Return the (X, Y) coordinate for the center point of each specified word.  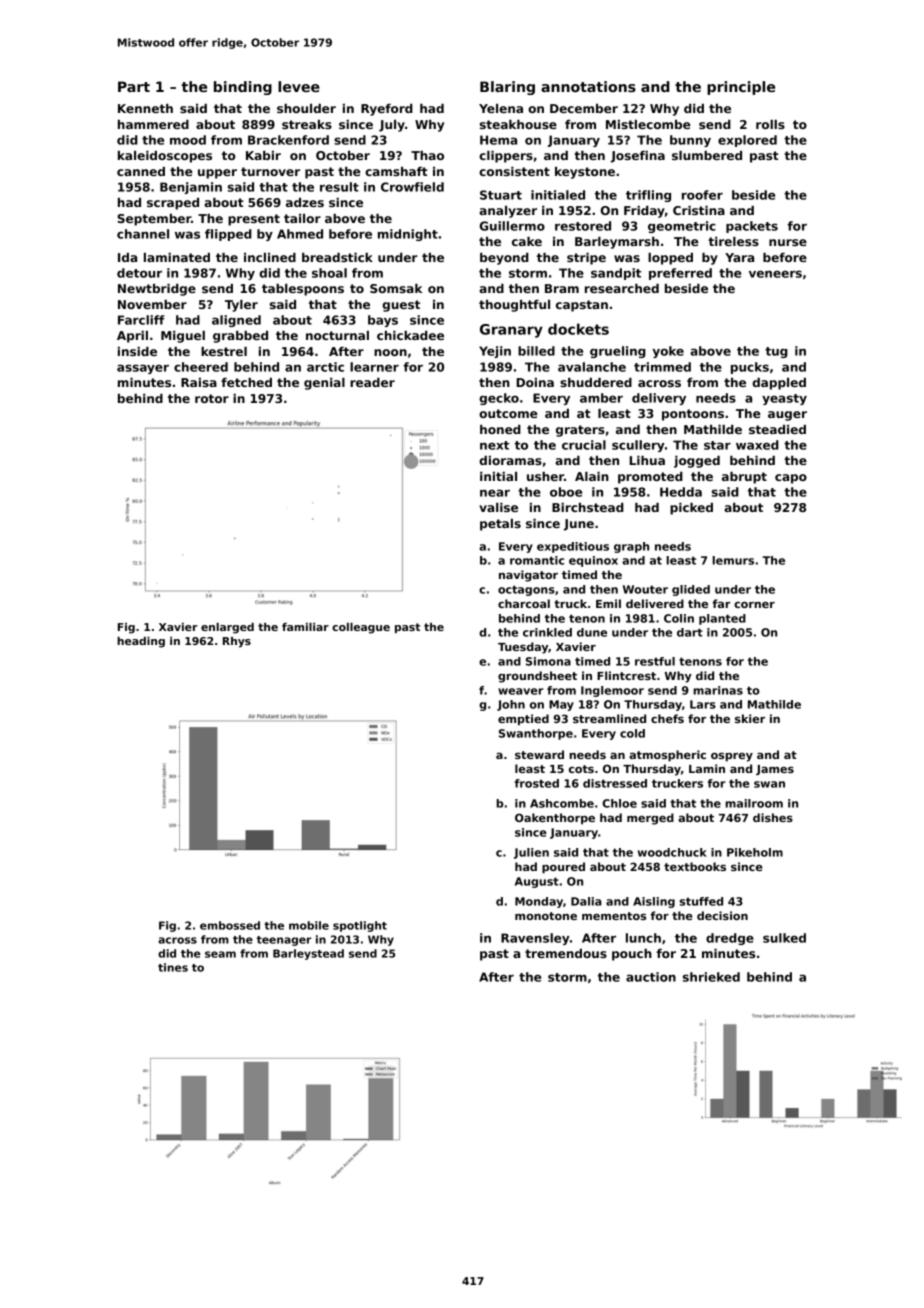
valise (498, 507)
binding (243, 88)
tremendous (566, 953)
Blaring (507, 88)
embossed (230, 925)
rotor (212, 398)
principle (741, 88)
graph (631, 547)
